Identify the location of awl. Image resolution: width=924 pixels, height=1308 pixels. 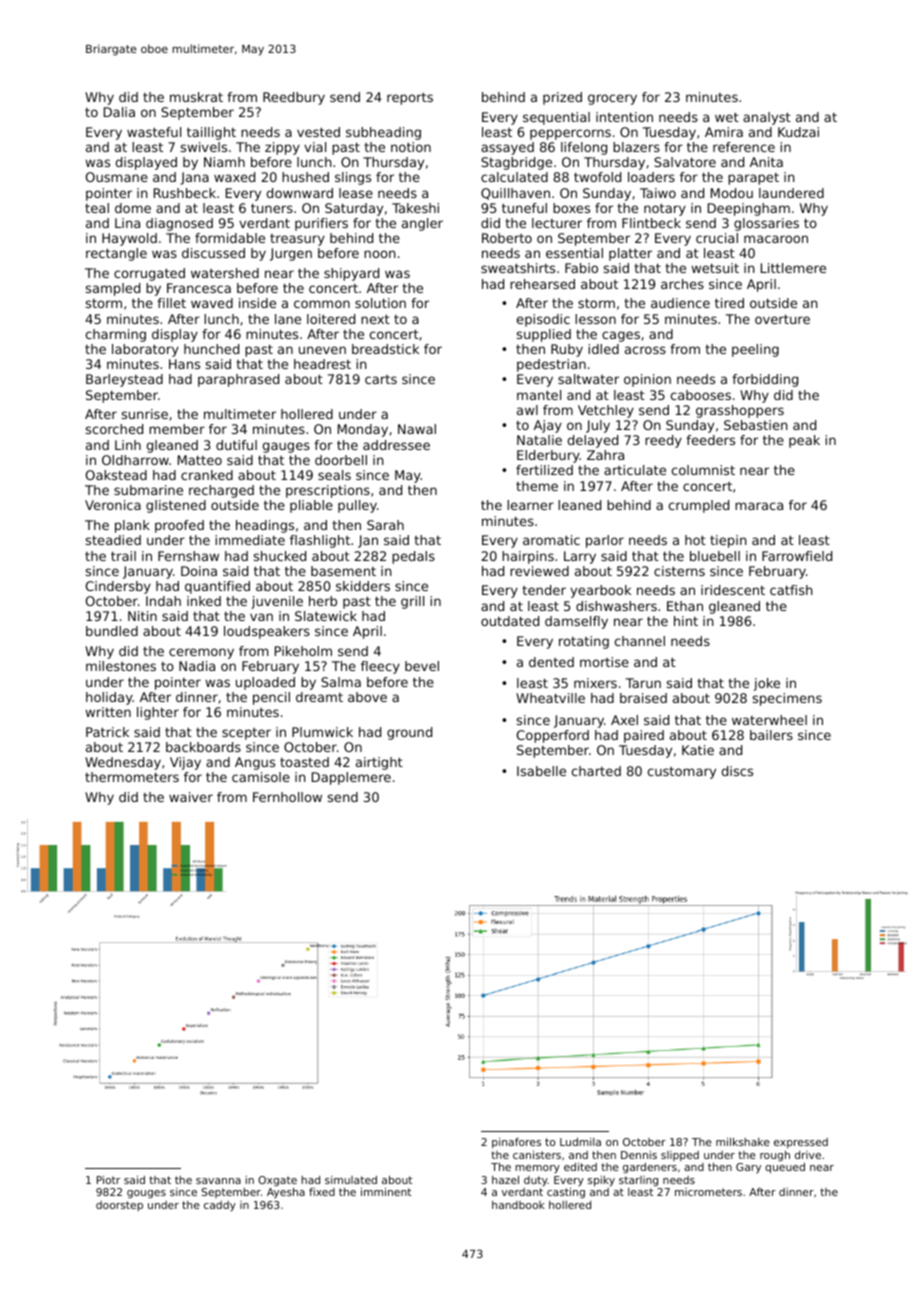
(527, 410).
